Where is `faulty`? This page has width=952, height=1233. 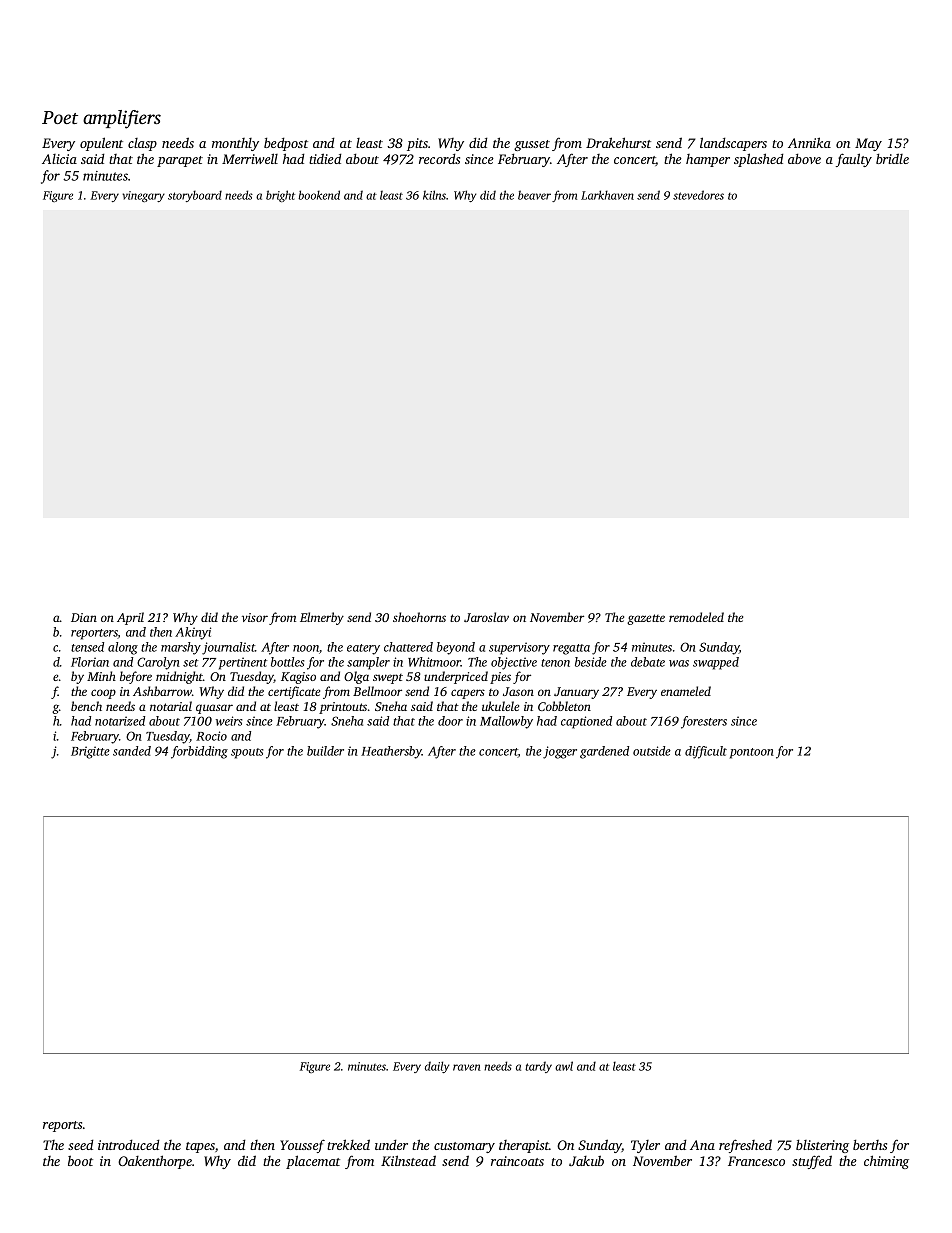
faulty is located at coordinates (854, 160).
